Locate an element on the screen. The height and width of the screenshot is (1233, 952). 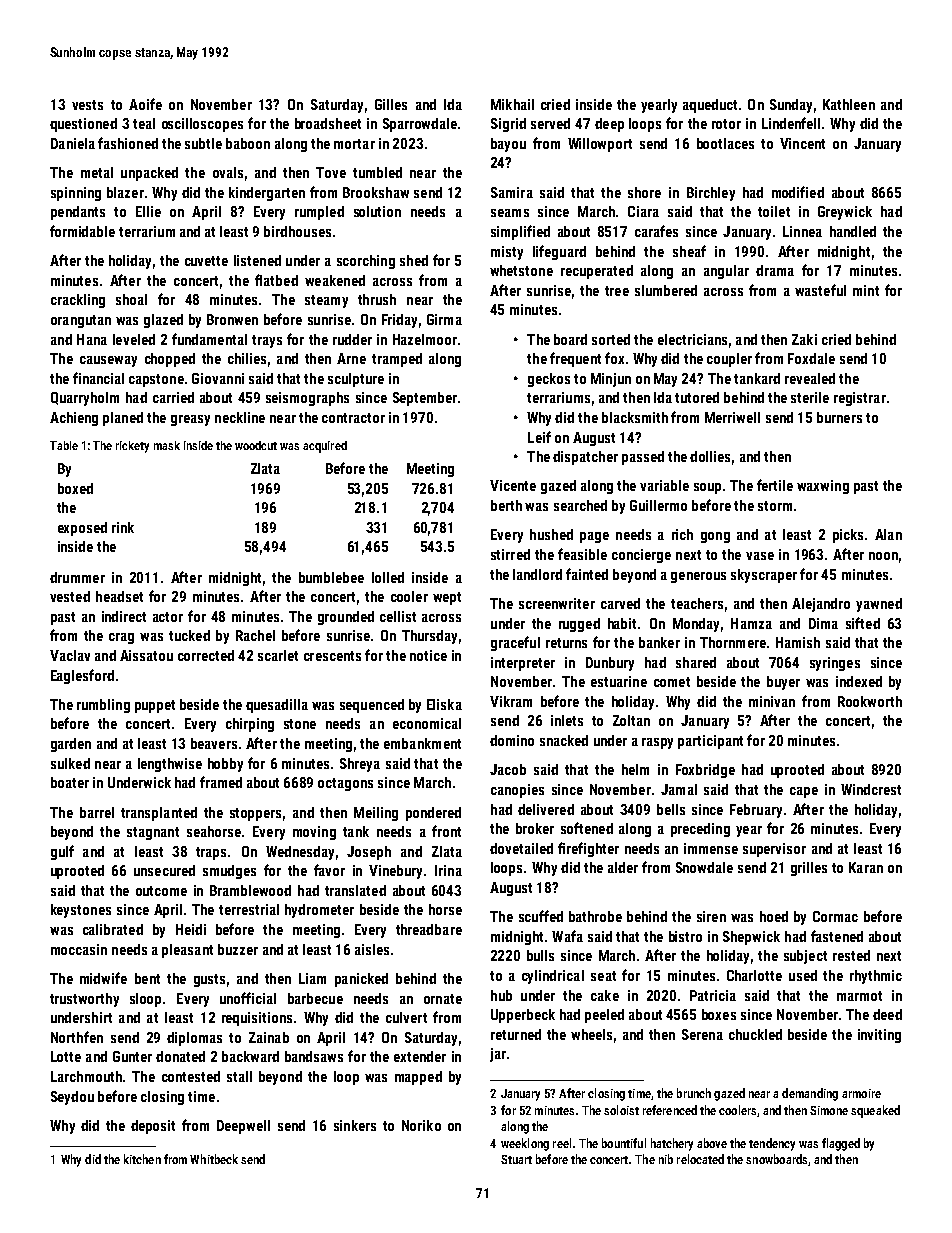
cape is located at coordinates (804, 792).
